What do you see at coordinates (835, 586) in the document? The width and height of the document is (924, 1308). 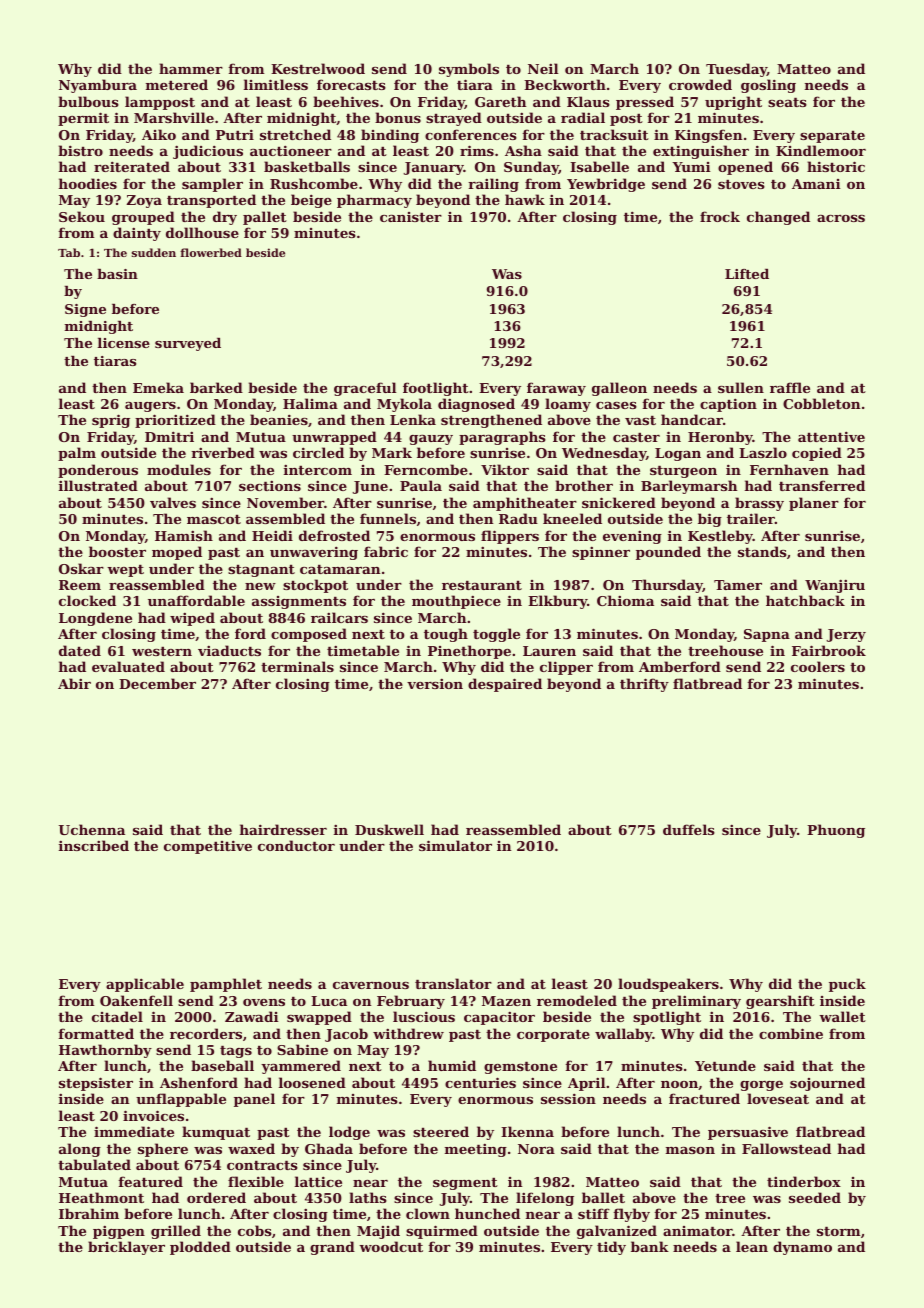 I see `Wanjiru` at bounding box center [835, 586].
